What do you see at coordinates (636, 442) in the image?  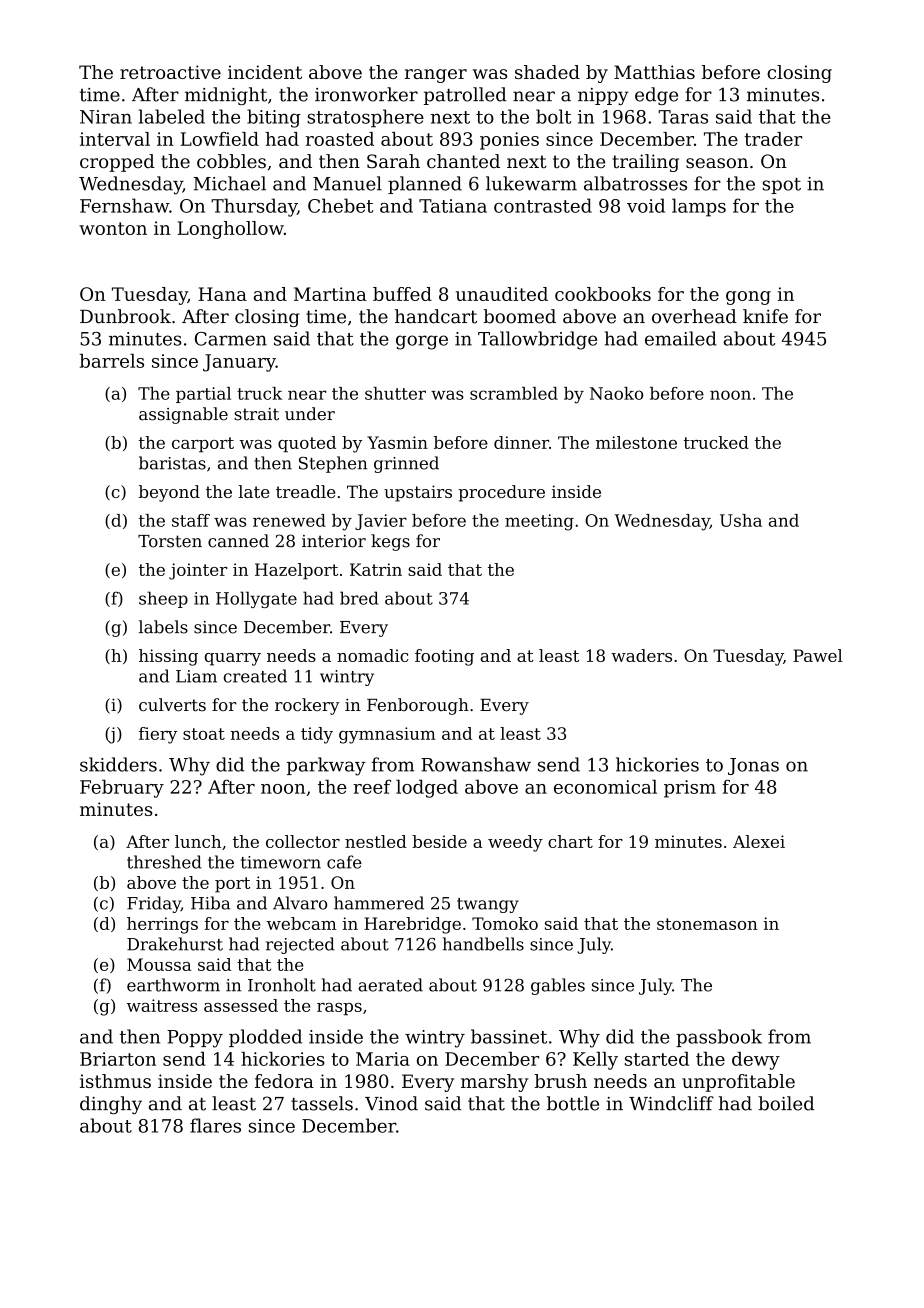 I see `milestone` at bounding box center [636, 442].
